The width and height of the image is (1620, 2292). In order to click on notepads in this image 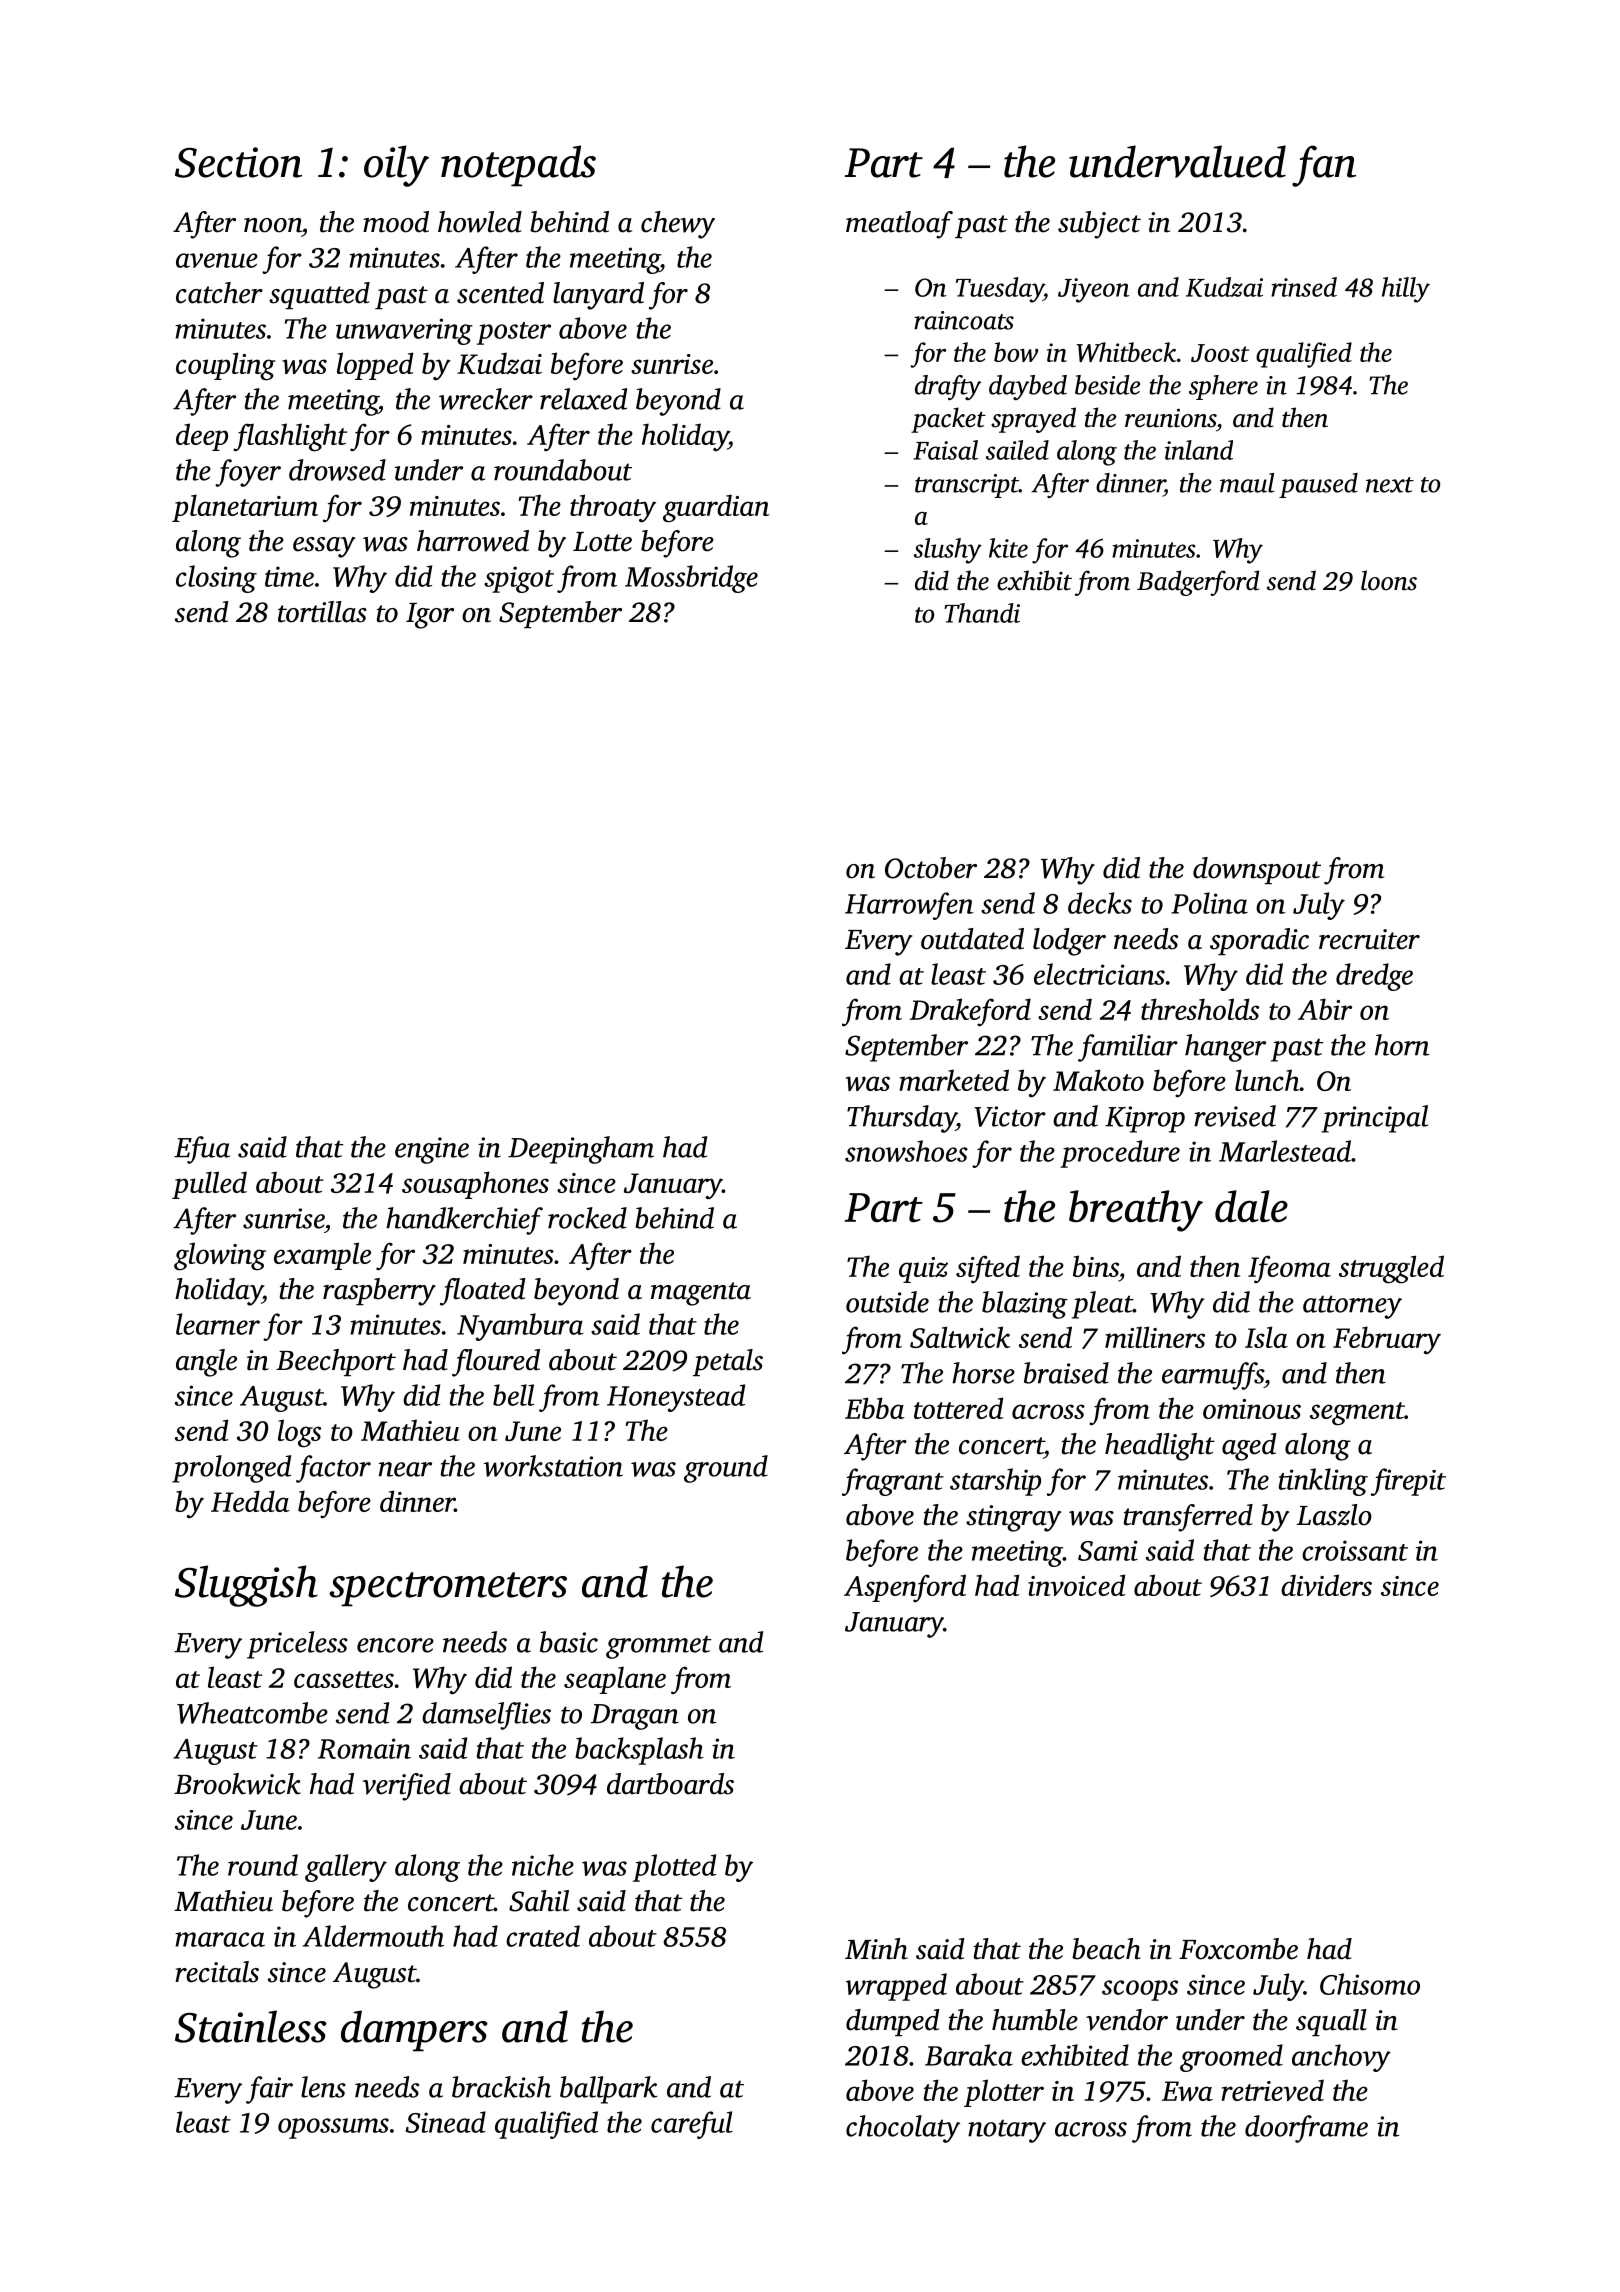, I will do `click(518, 166)`.
